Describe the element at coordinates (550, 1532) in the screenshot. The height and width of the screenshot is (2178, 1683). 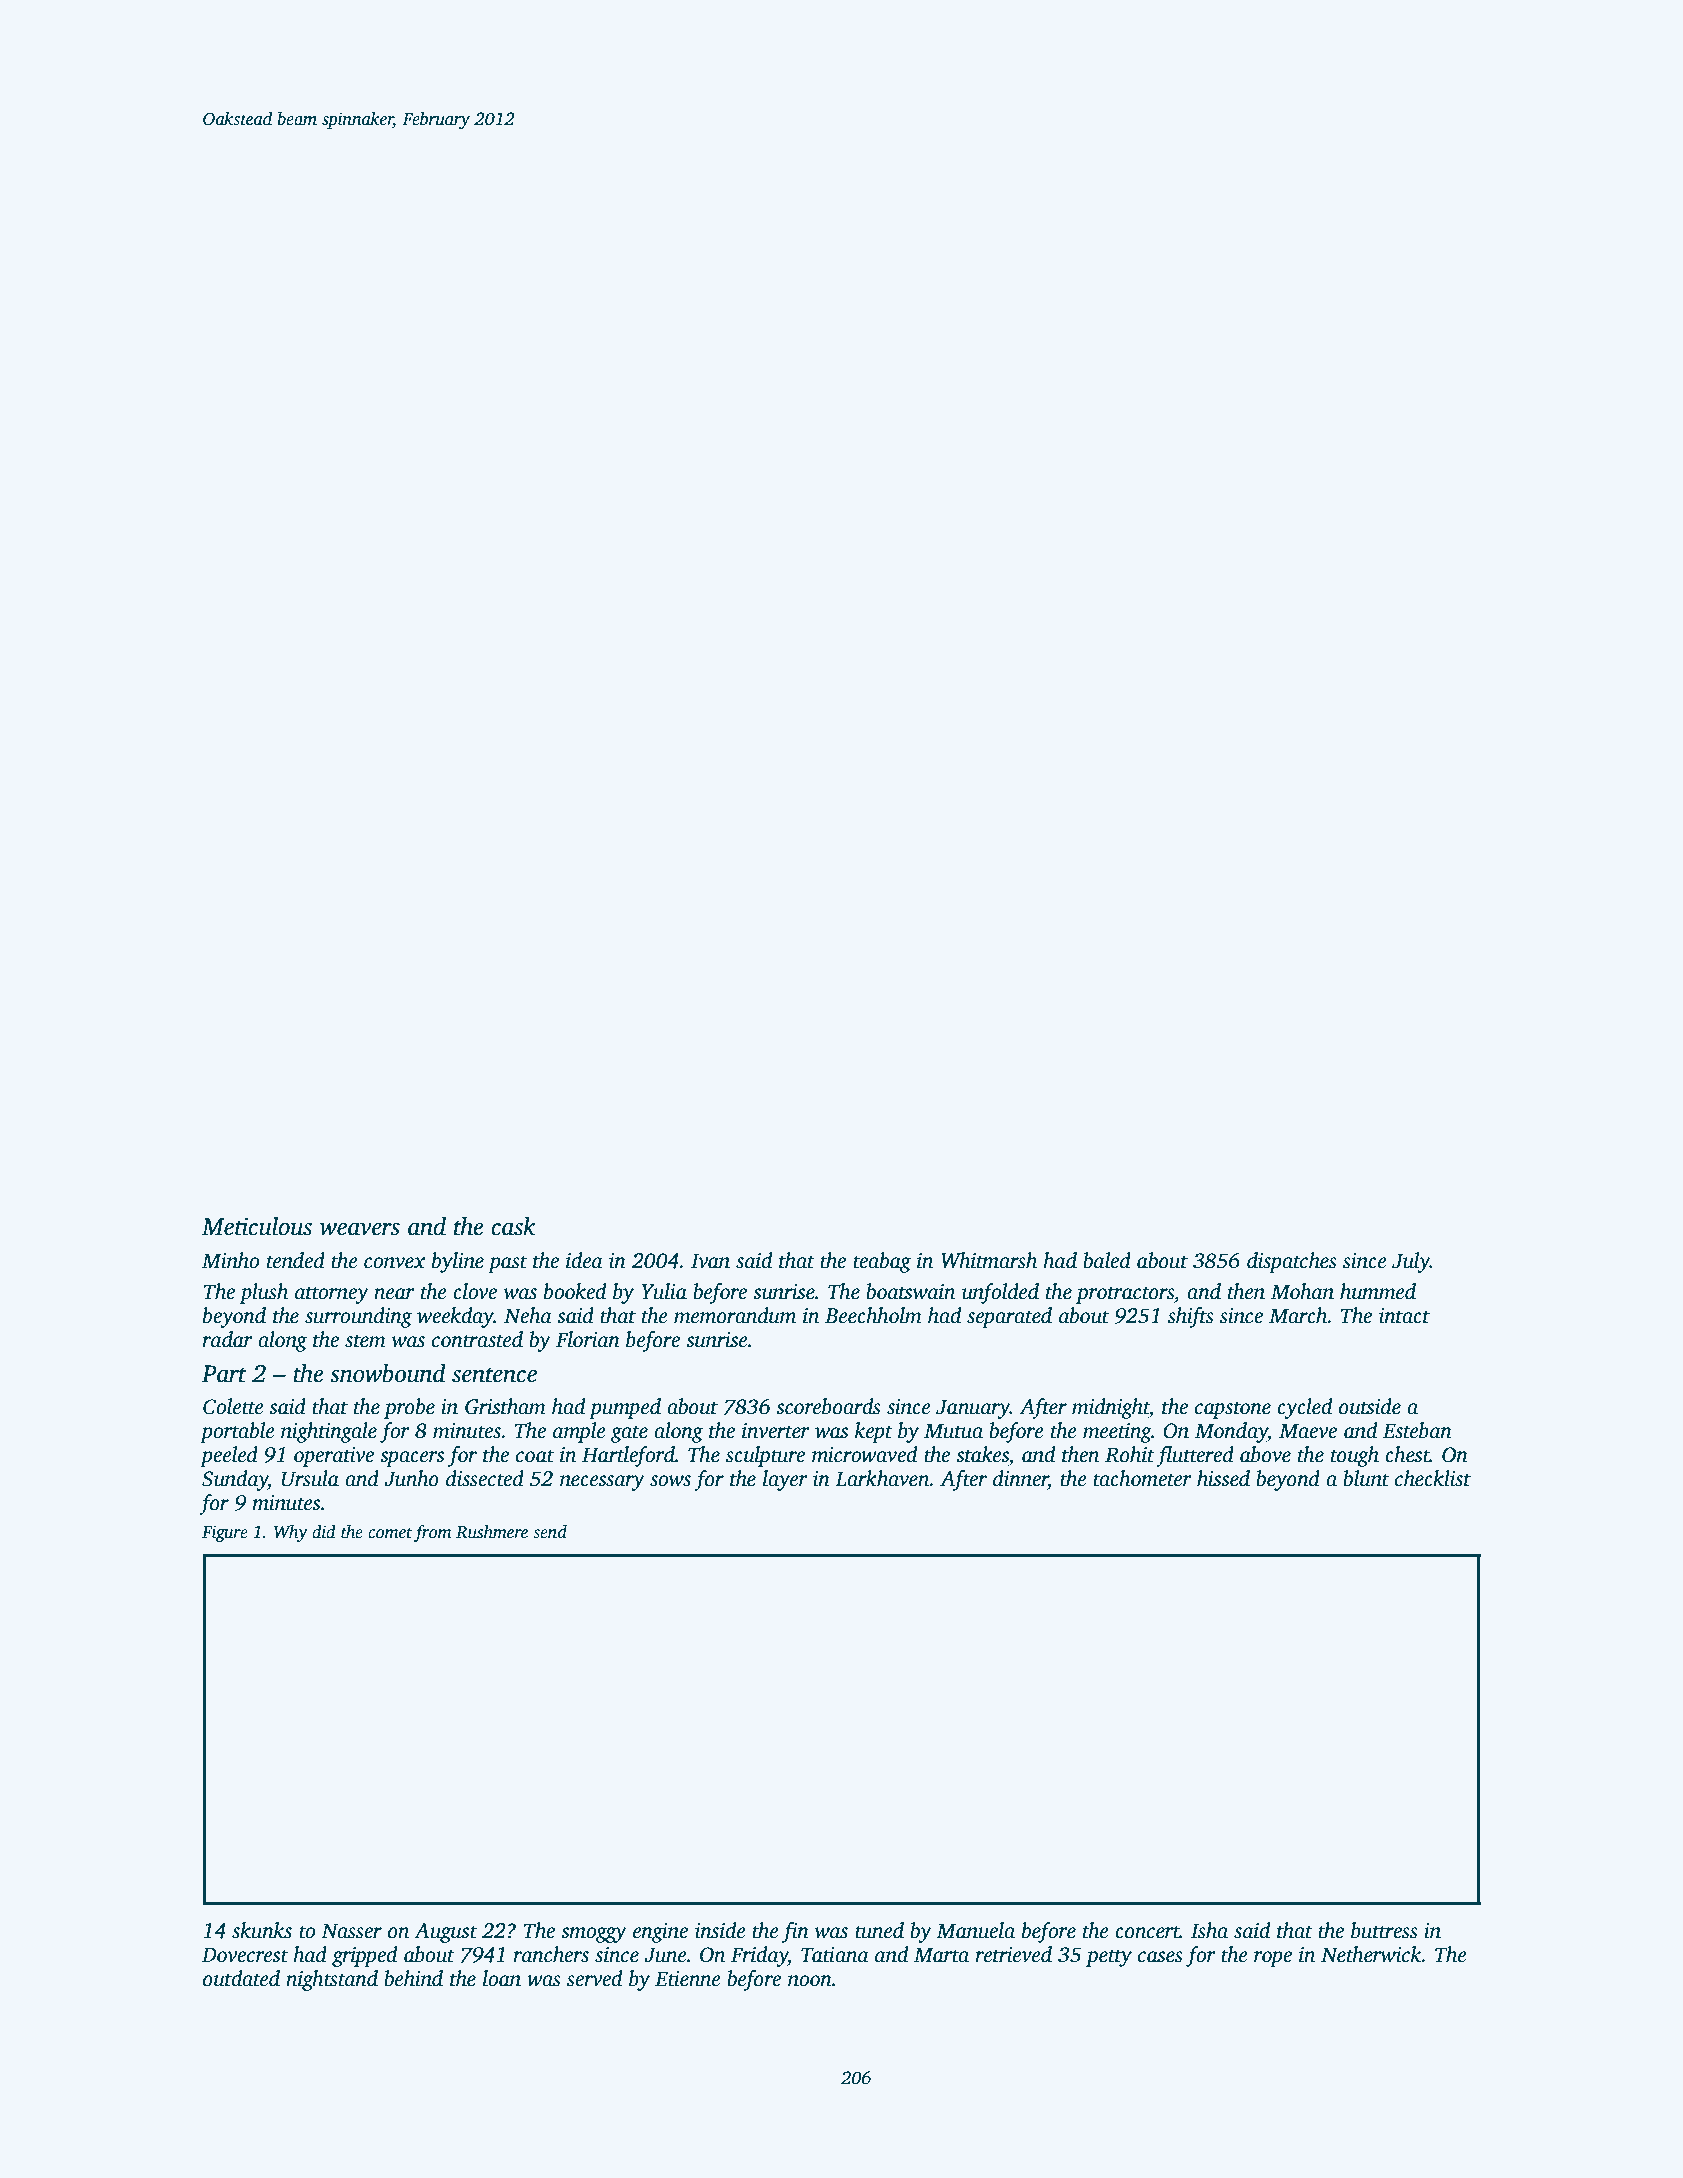
I see `send` at that location.
